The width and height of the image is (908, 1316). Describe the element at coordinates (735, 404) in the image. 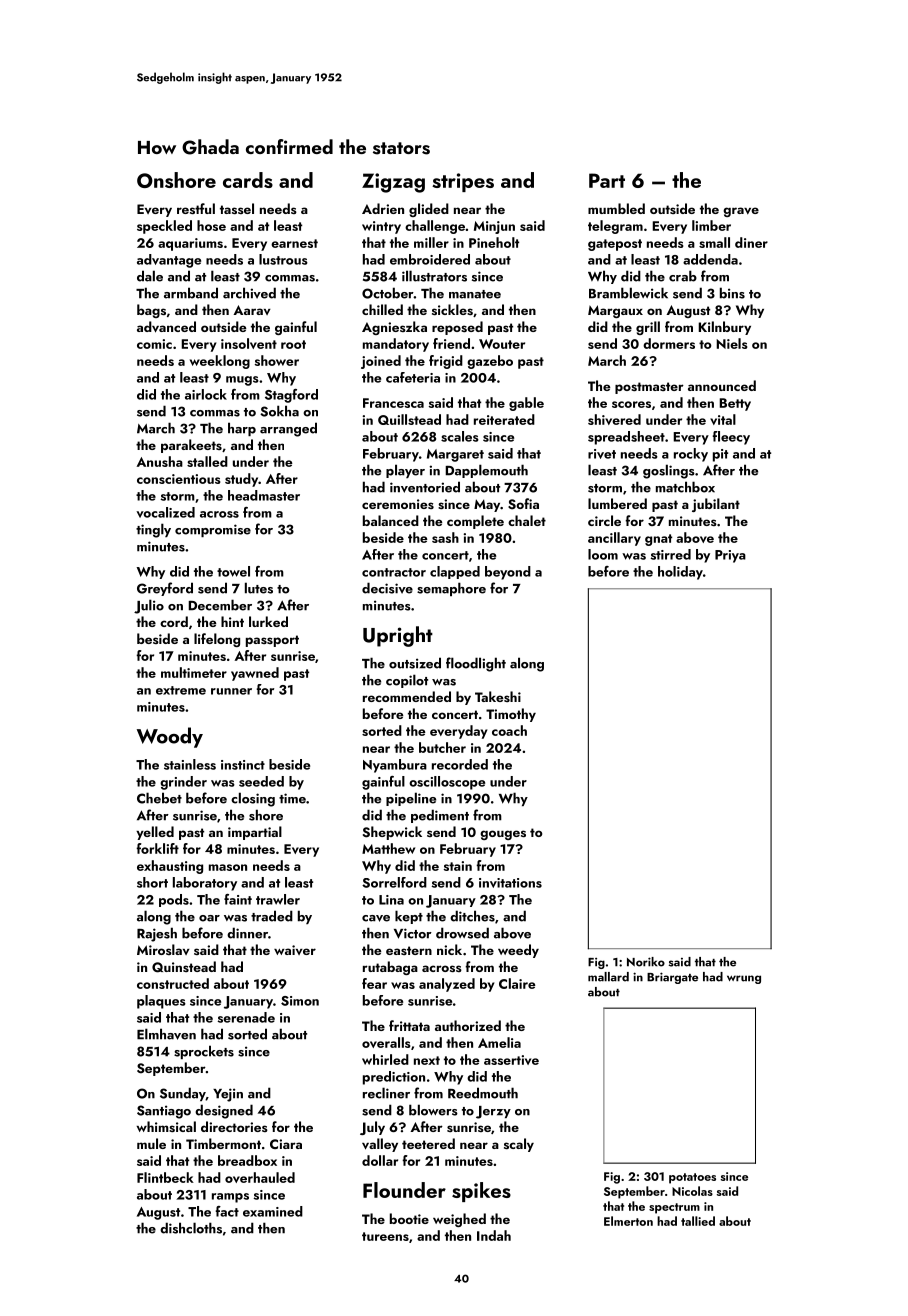

I see `Betty` at that location.
